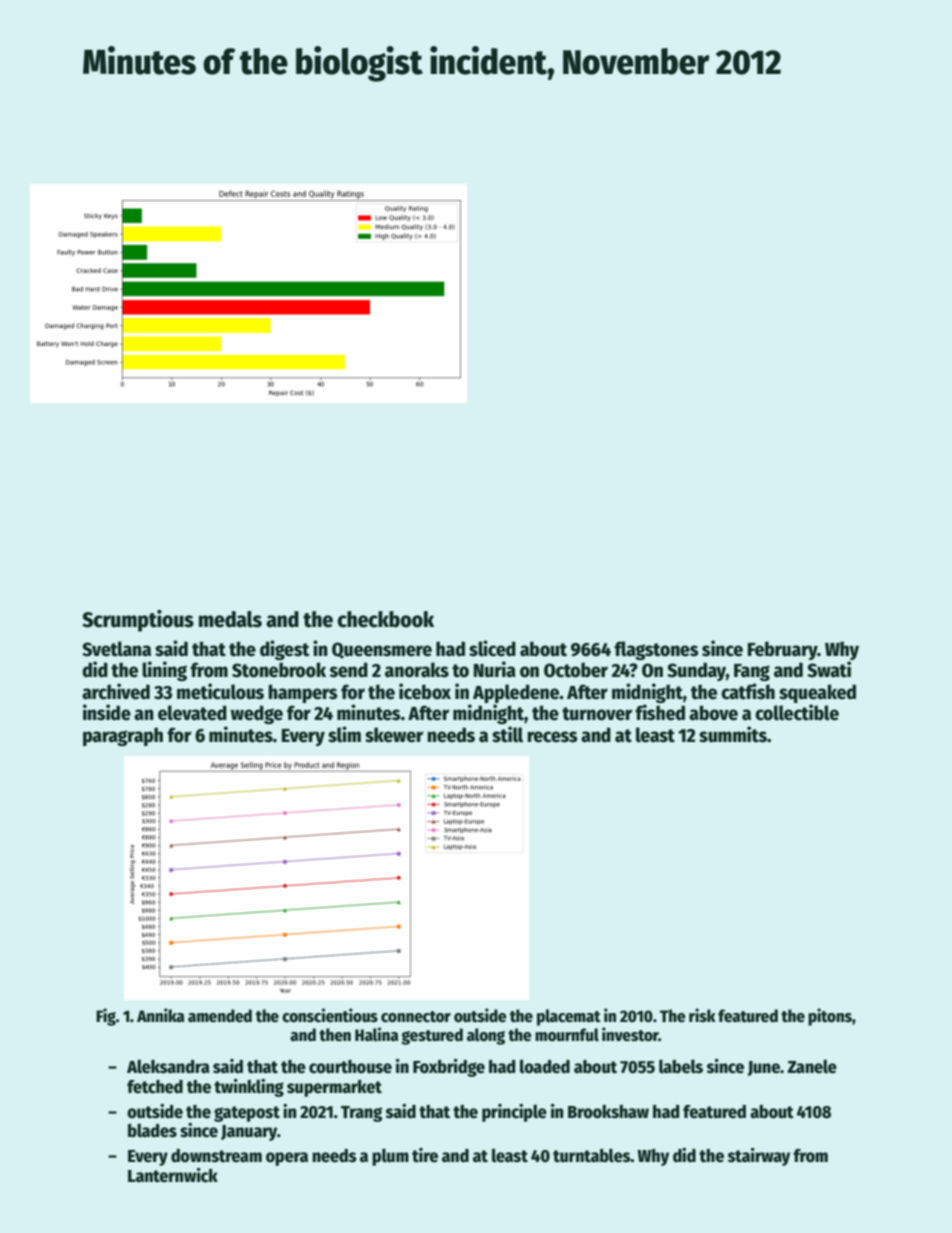 The height and width of the page is (1233, 952). I want to click on checkbook, so click(385, 619).
